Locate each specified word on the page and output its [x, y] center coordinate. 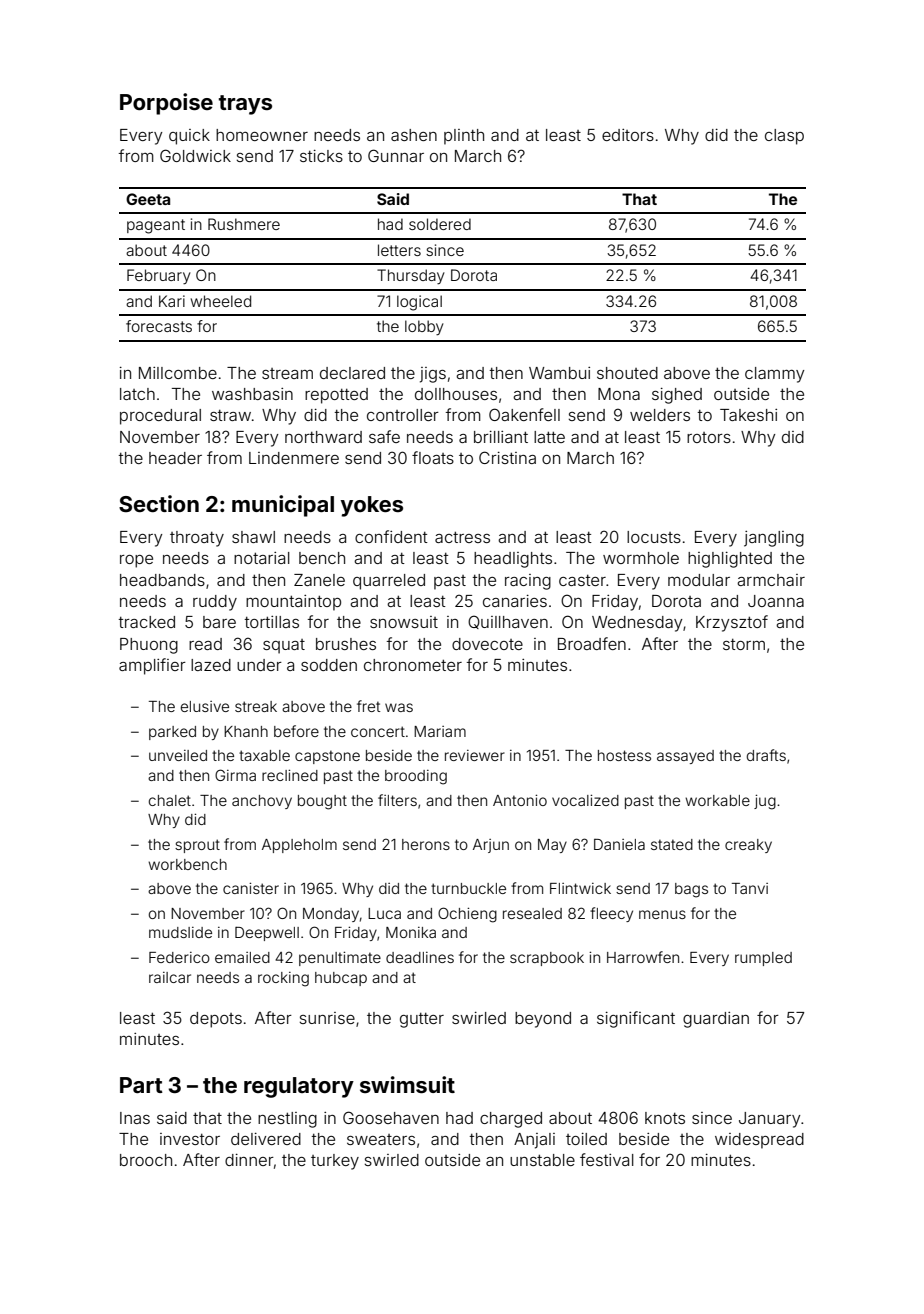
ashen [414, 135]
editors [628, 135]
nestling [287, 1120]
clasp [784, 137]
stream [287, 373]
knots [665, 1118]
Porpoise [166, 104]
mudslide [180, 932]
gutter [422, 1020]
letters [399, 250]
